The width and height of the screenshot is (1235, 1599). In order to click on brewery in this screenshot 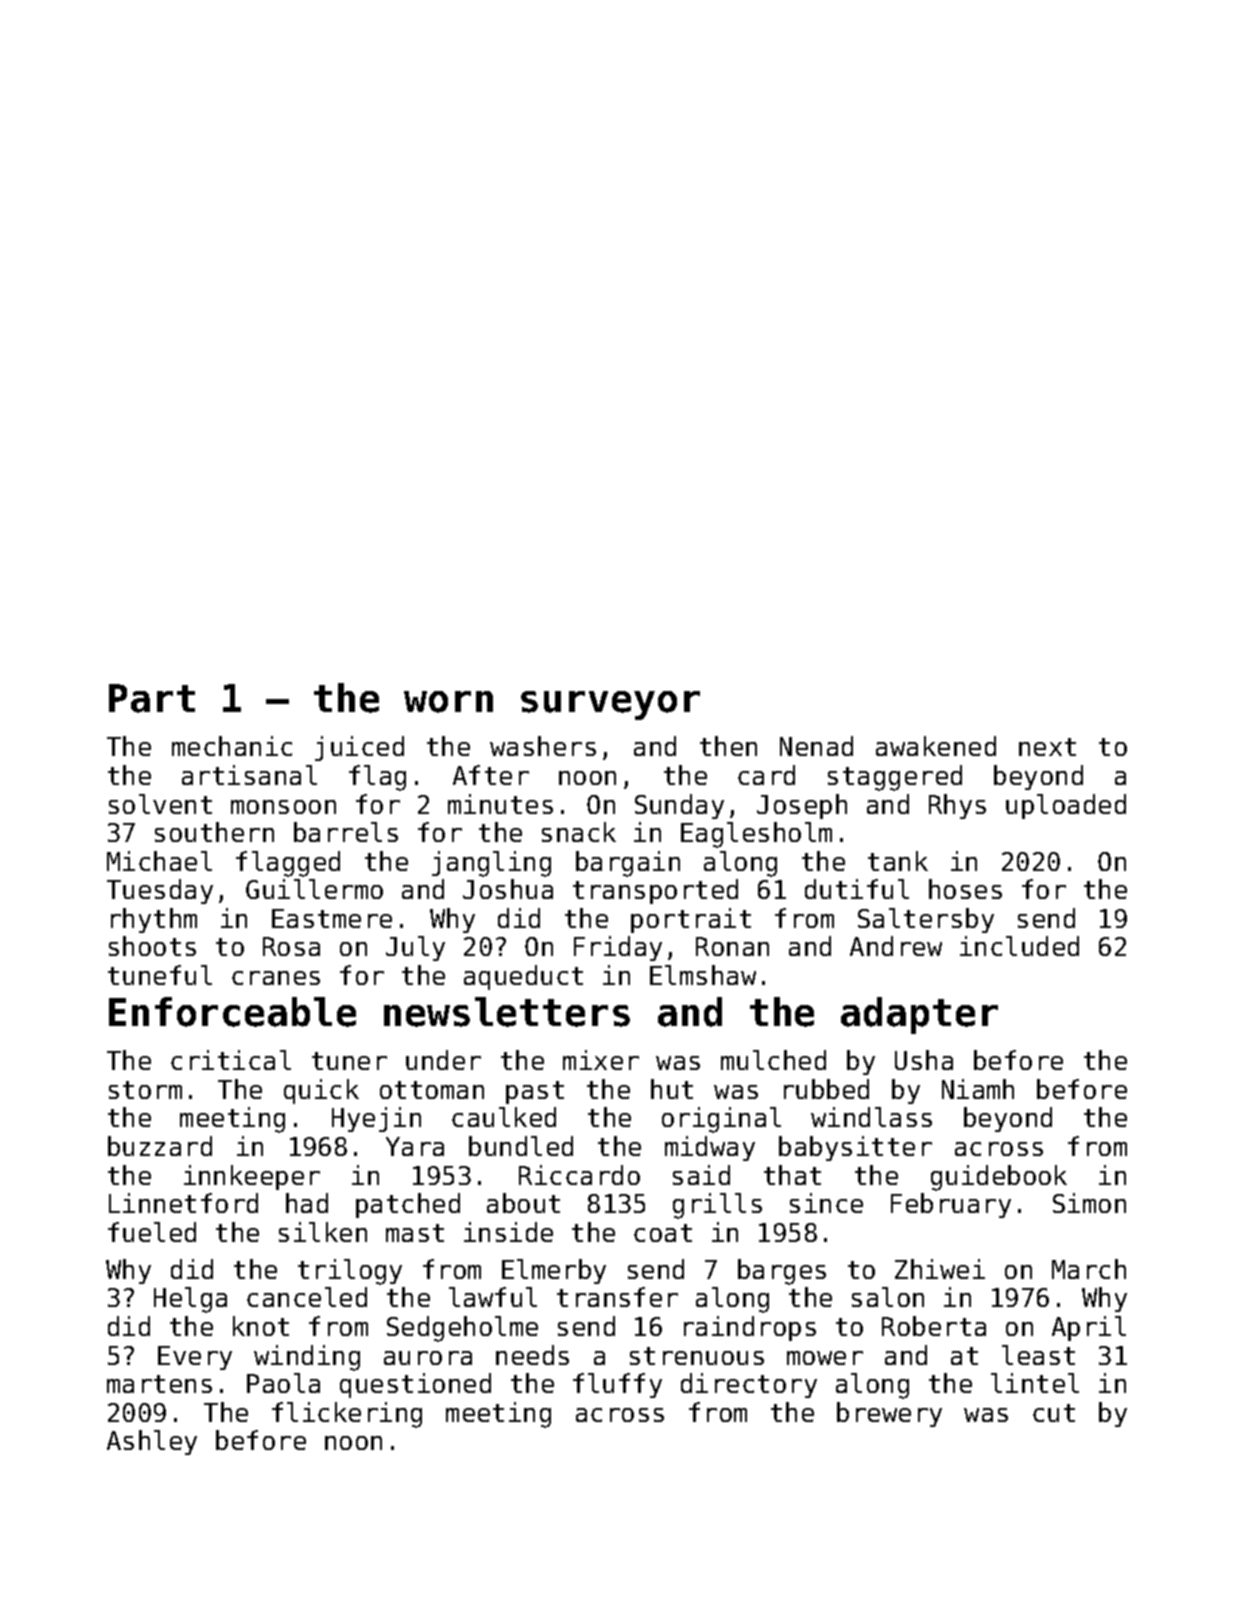, I will do `click(889, 1414)`.
